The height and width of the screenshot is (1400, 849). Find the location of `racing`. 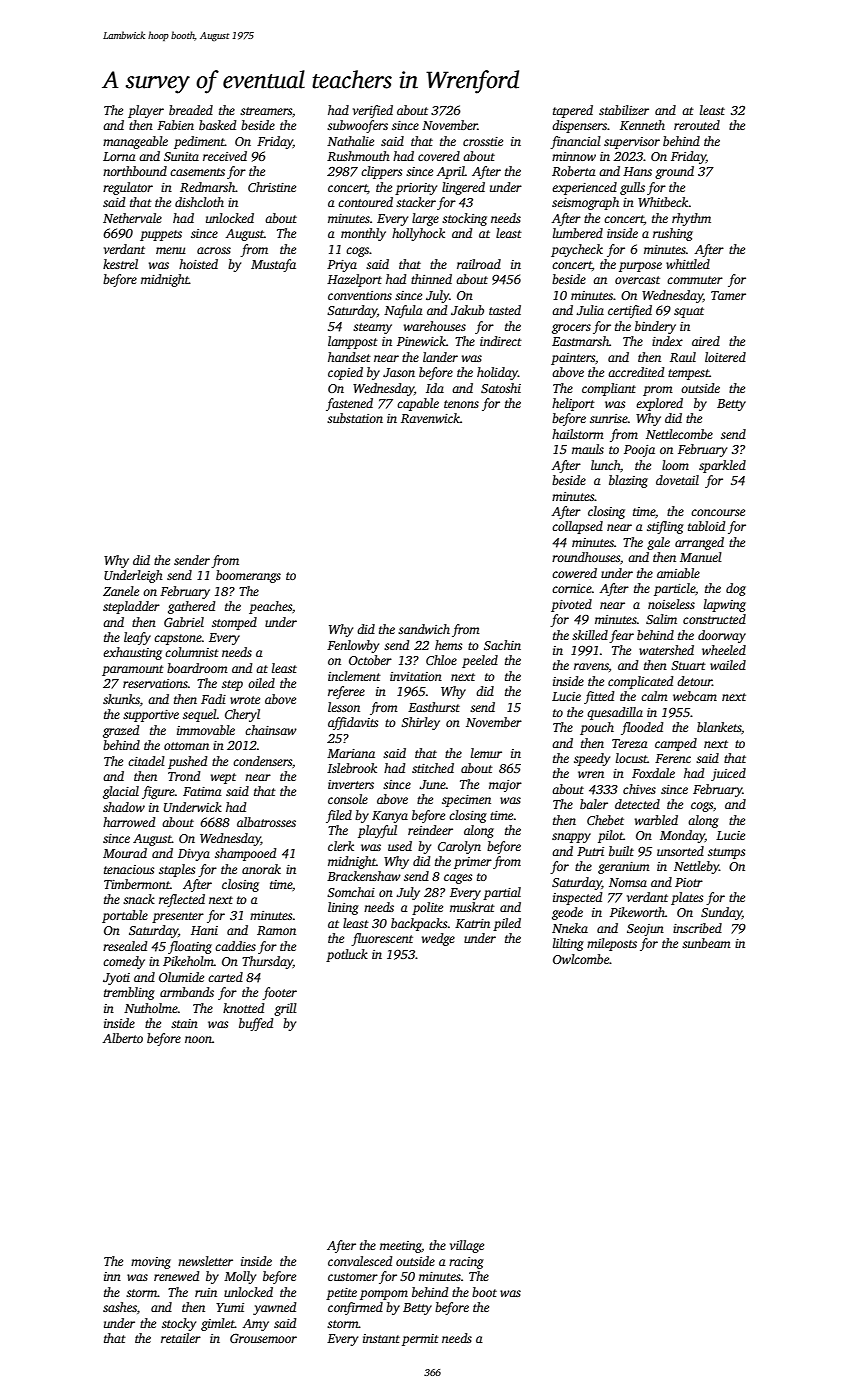

racing is located at coordinates (466, 1263).
